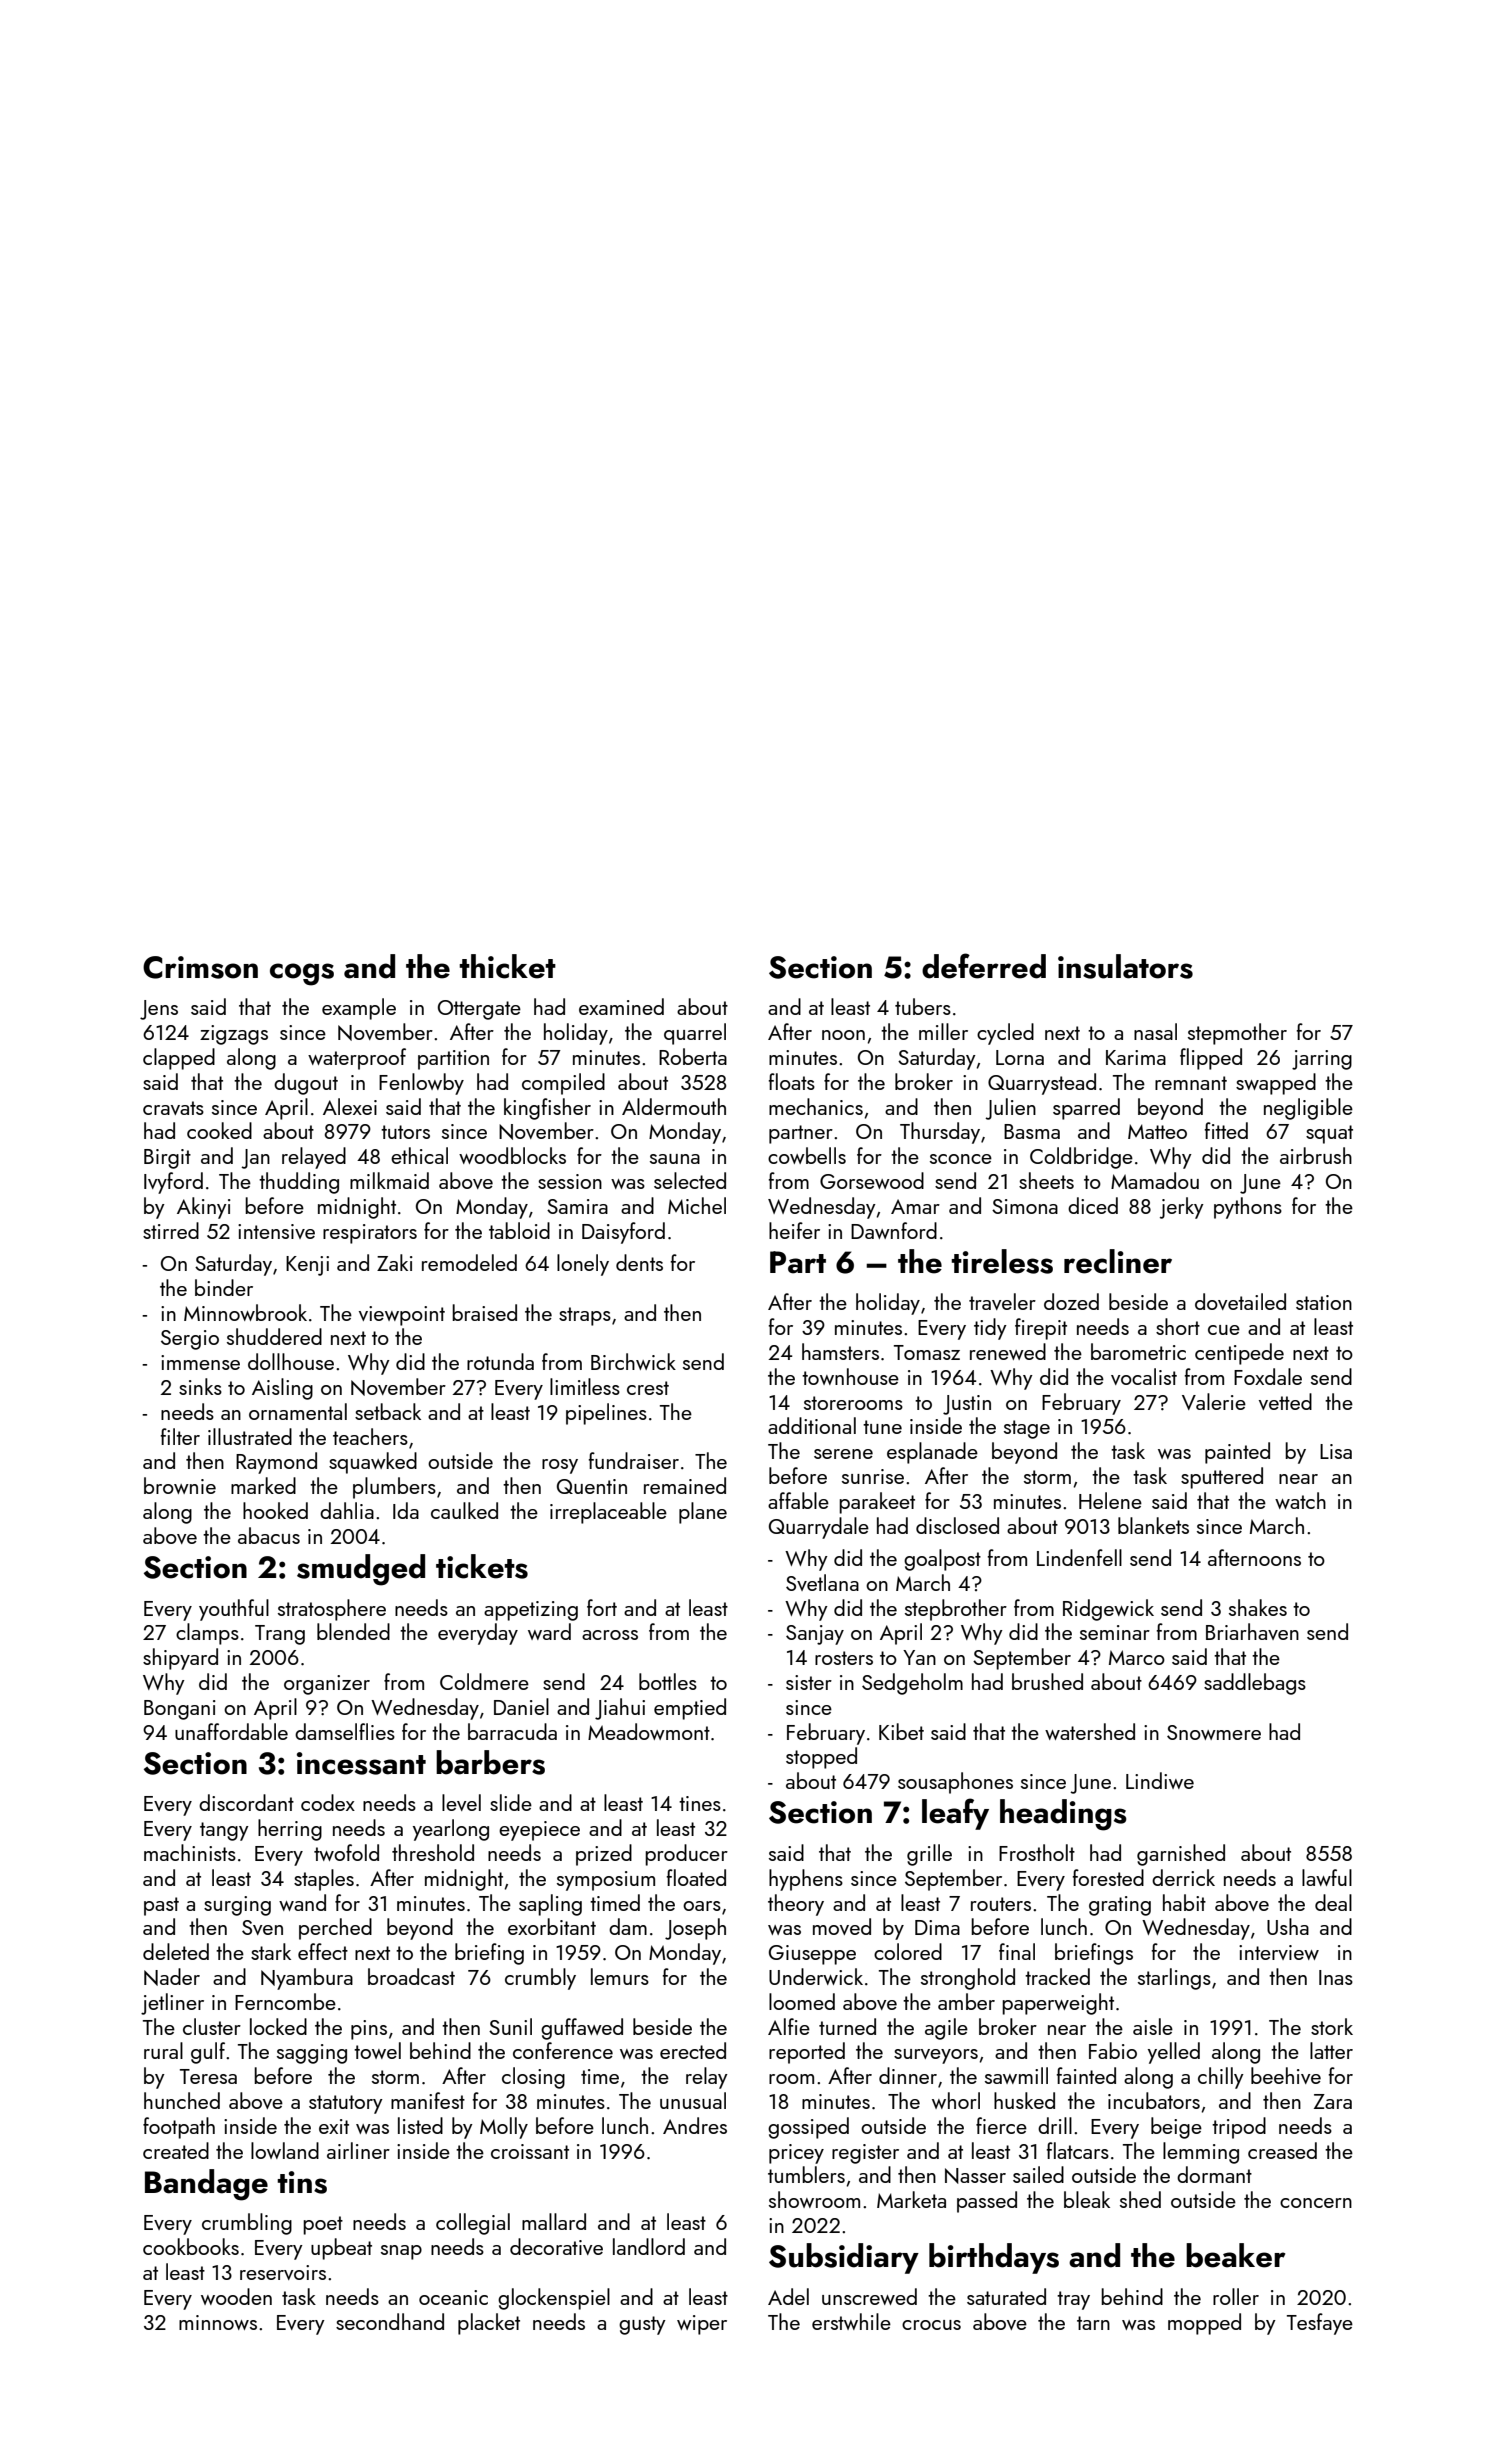  I want to click on Lisa, so click(1336, 1451).
